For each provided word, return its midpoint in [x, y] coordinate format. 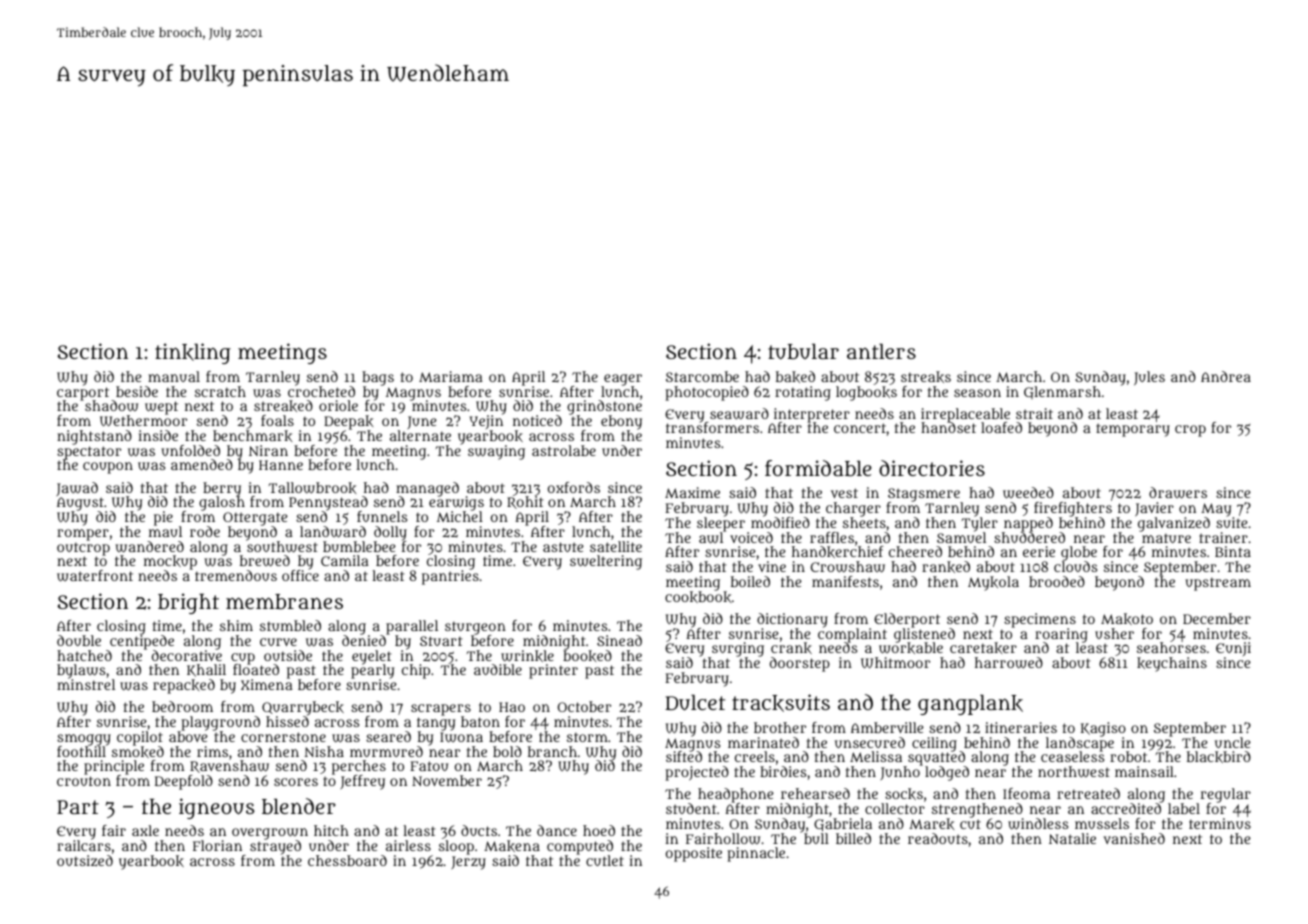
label [1184, 809]
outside [288, 655]
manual [174, 376]
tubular [803, 351]
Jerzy [468, 863]
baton [480, 721]
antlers [881, 351]
